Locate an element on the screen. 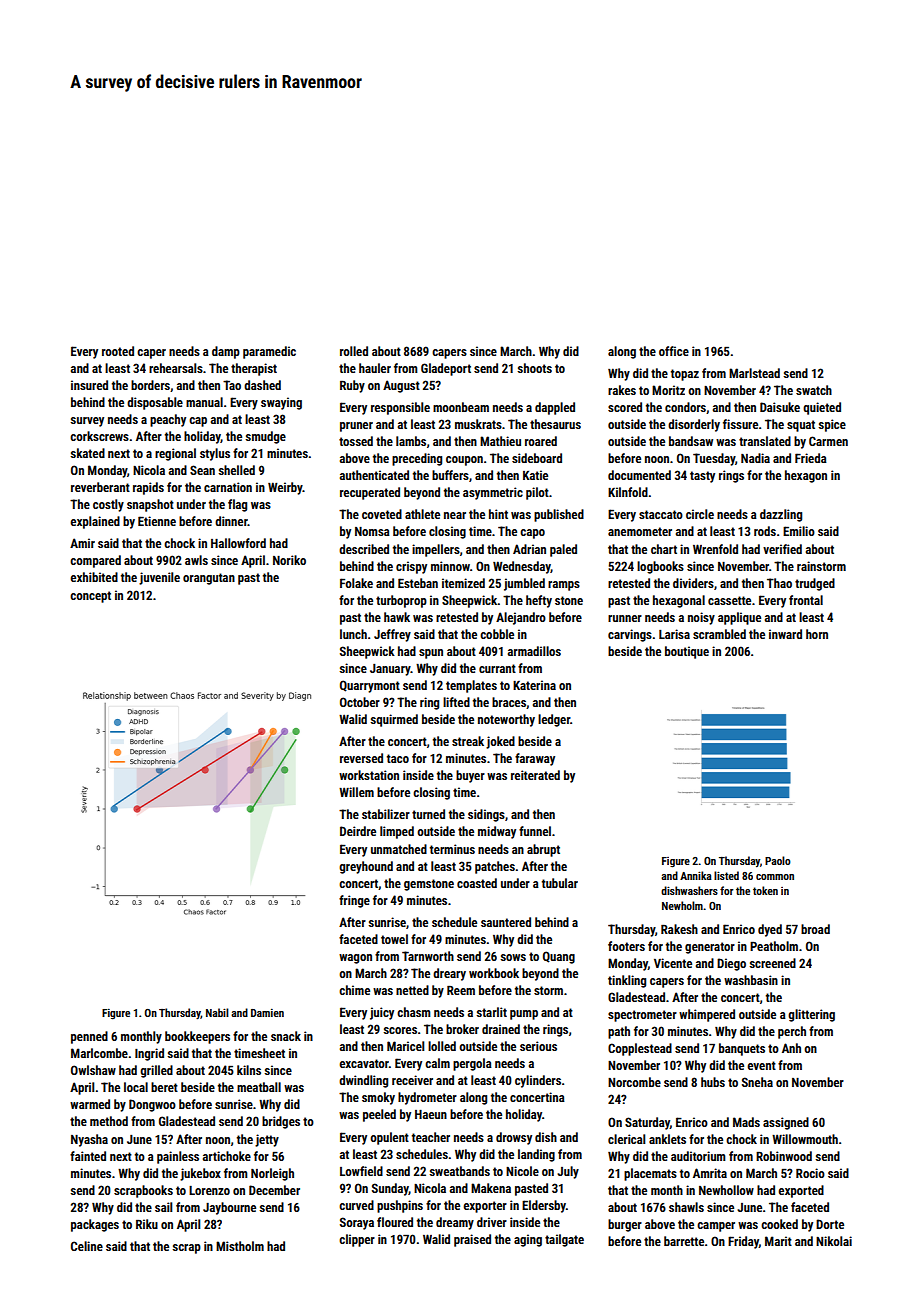 This screenshot has height=1308, width=924. aging is located at coordinates (528, 1240).
